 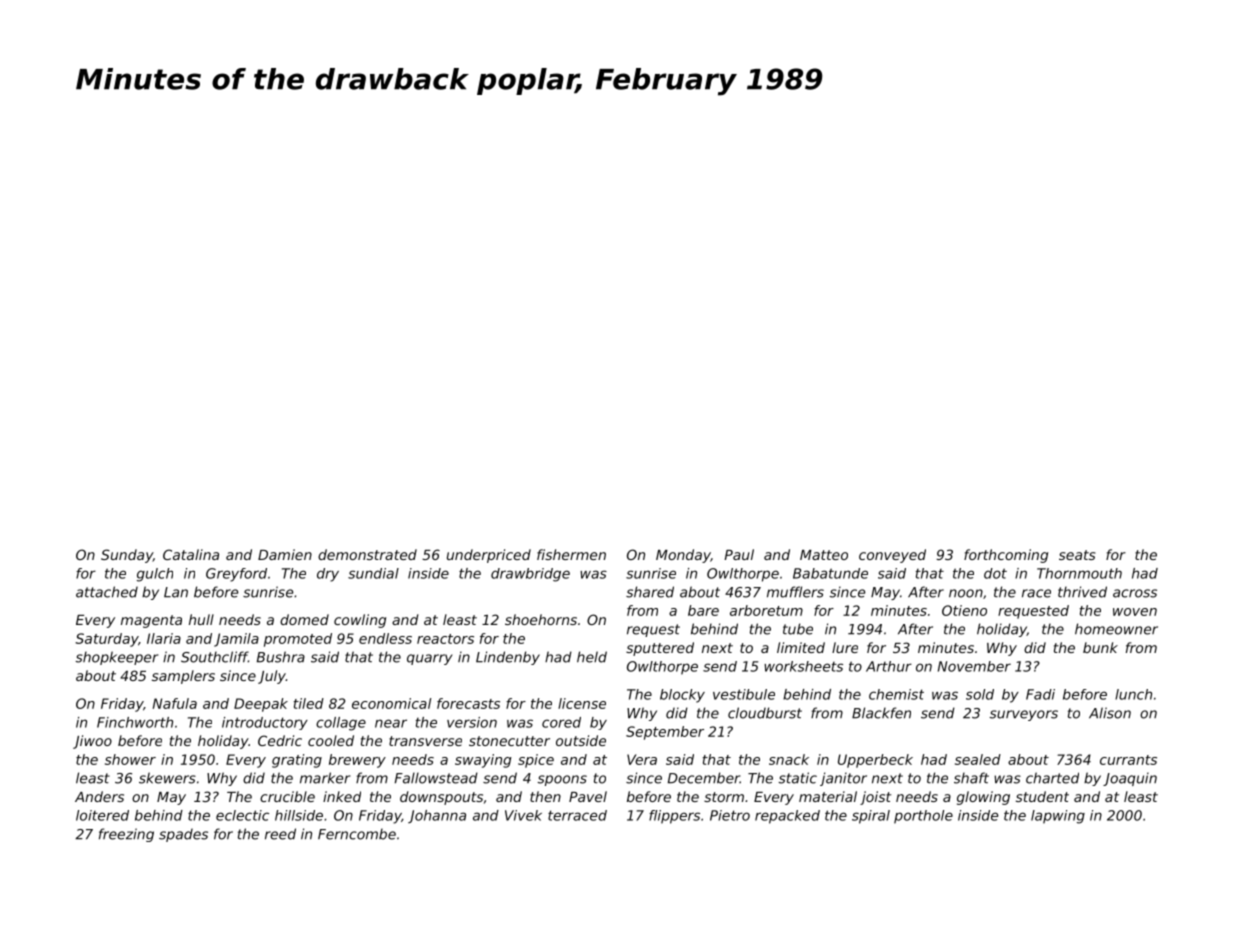 I want to click on endless, so click(x=385, y=638).
